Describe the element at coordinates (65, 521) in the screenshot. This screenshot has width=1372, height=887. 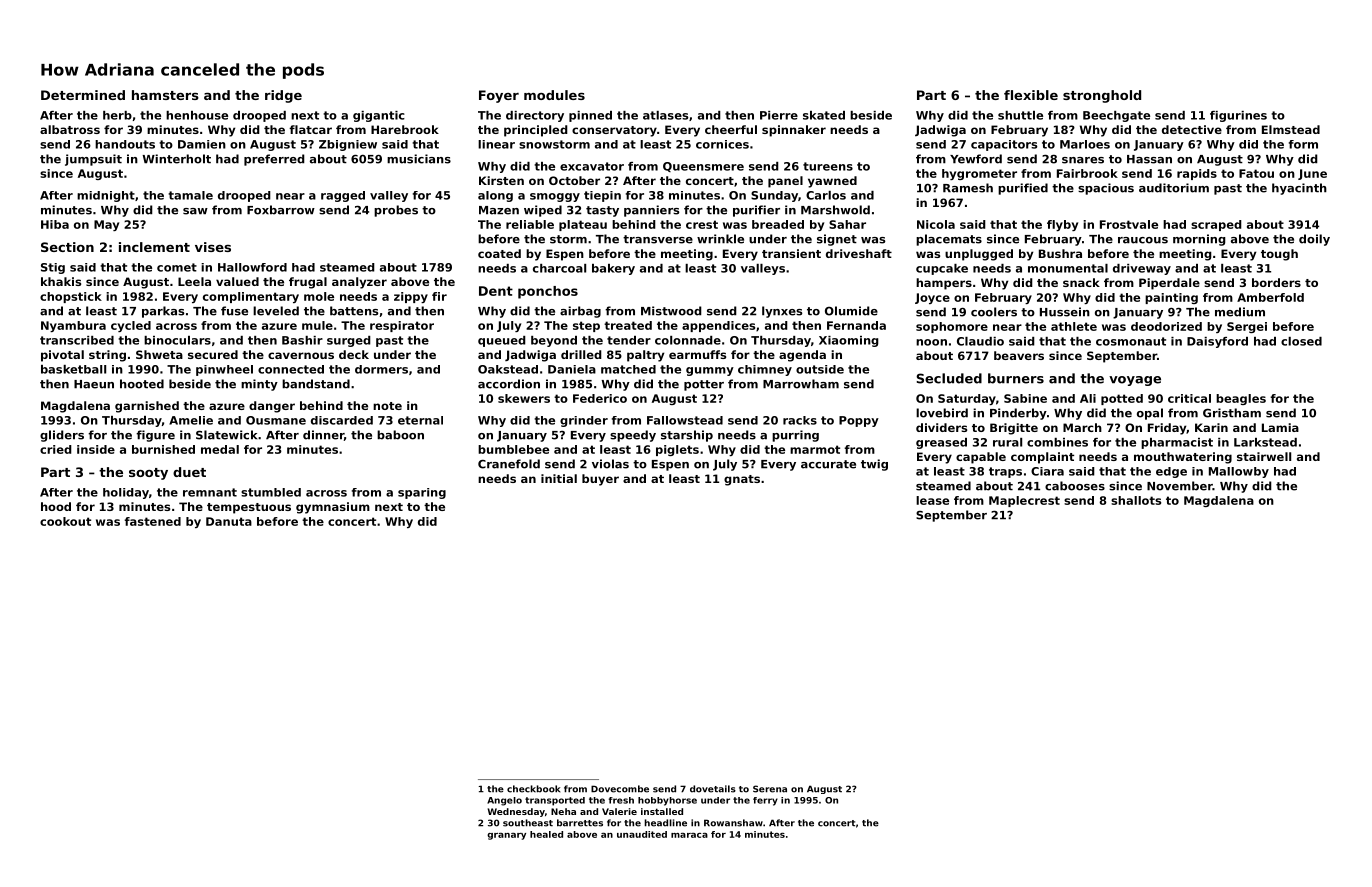
I see `cookout` at that location.
